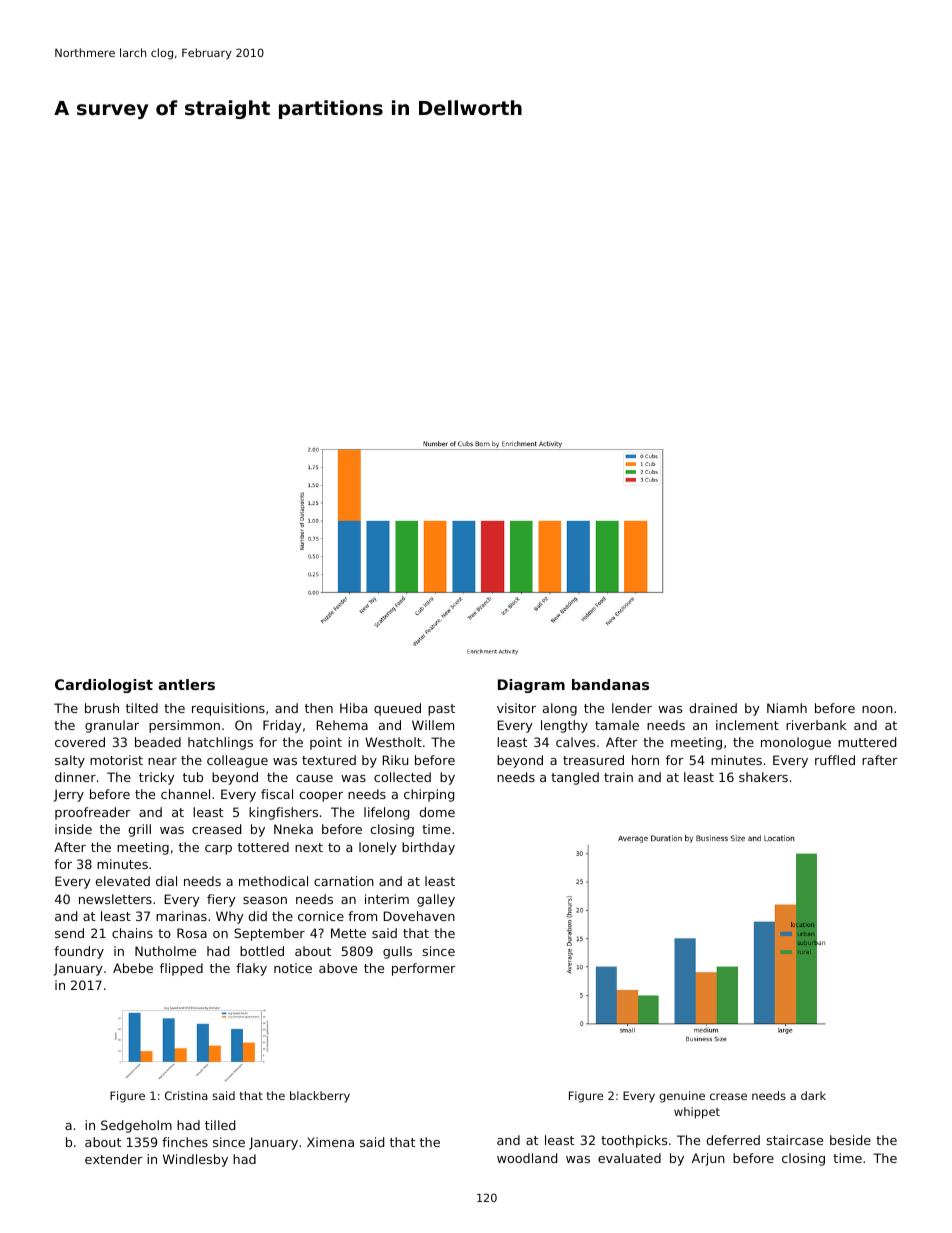 This document has height=1233, width=952. I want to click on drained, so click(713, 708).
